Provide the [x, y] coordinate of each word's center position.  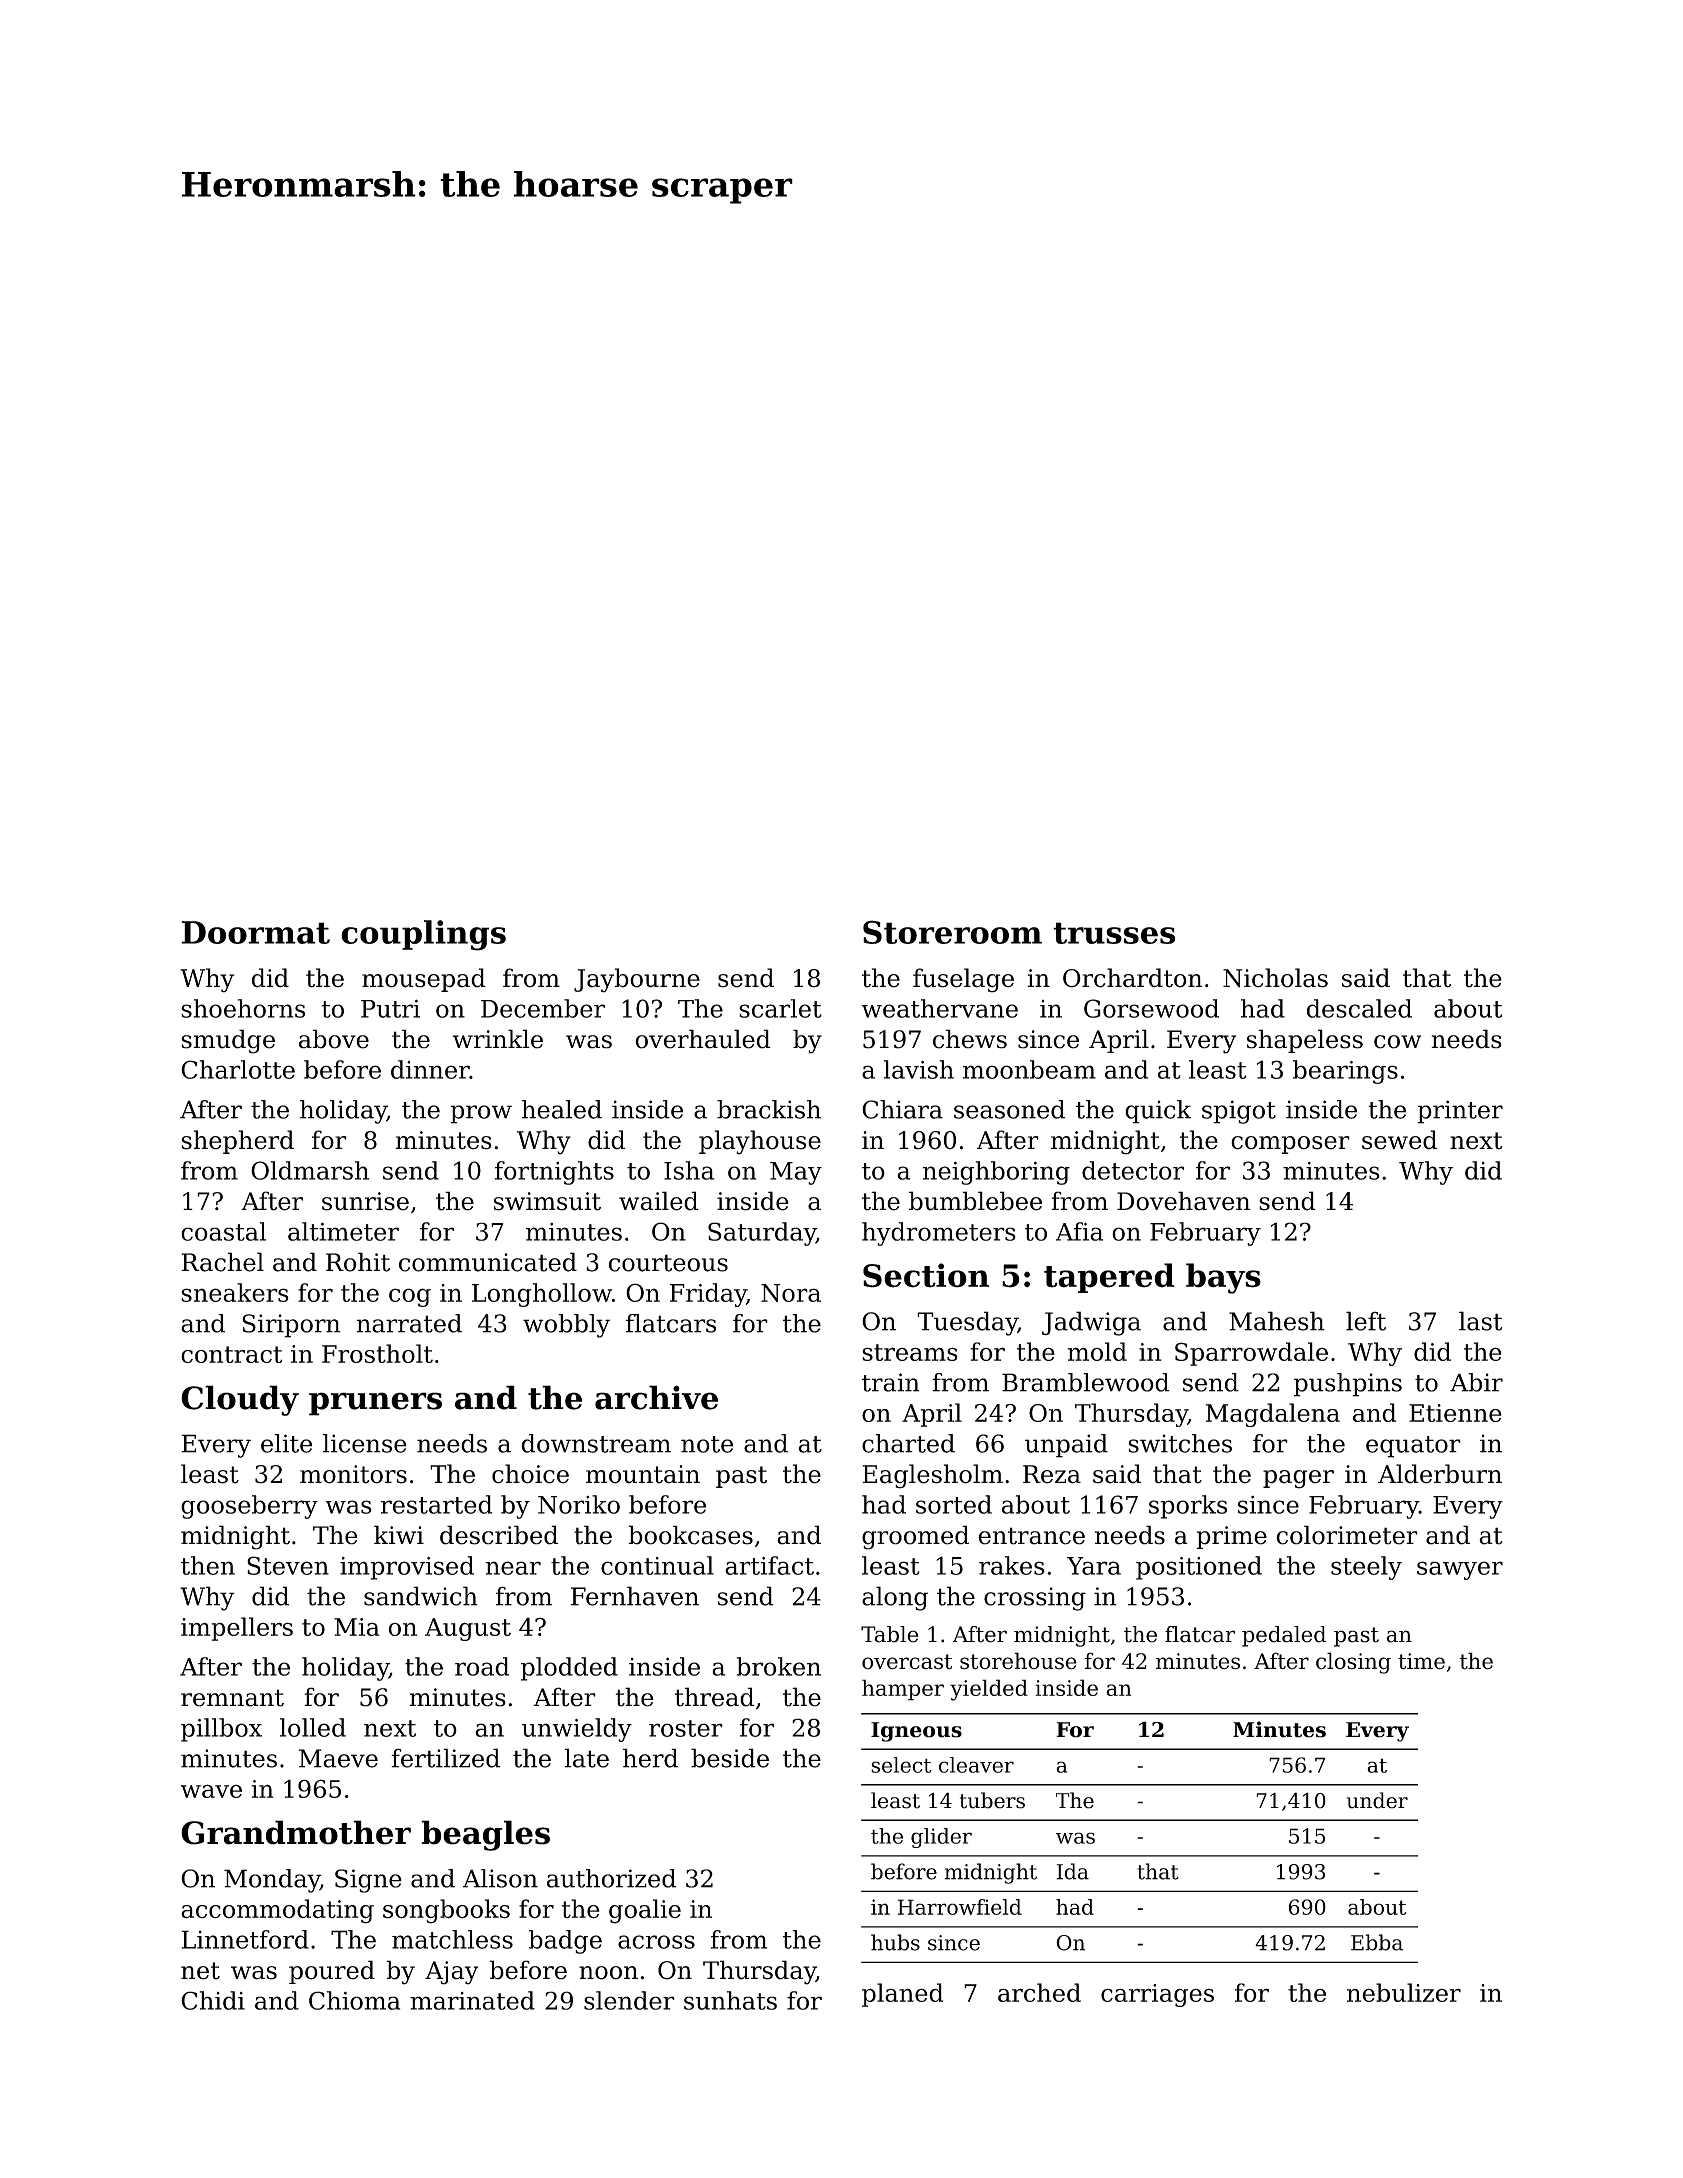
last [1480, 1321]
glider [941, 1838]
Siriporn [291, 1326]
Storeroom [952, 932]
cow [1397, 1042]
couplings [423, 935]
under [1377, 1800]
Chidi [213, 2000]
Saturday [762, 1234]
